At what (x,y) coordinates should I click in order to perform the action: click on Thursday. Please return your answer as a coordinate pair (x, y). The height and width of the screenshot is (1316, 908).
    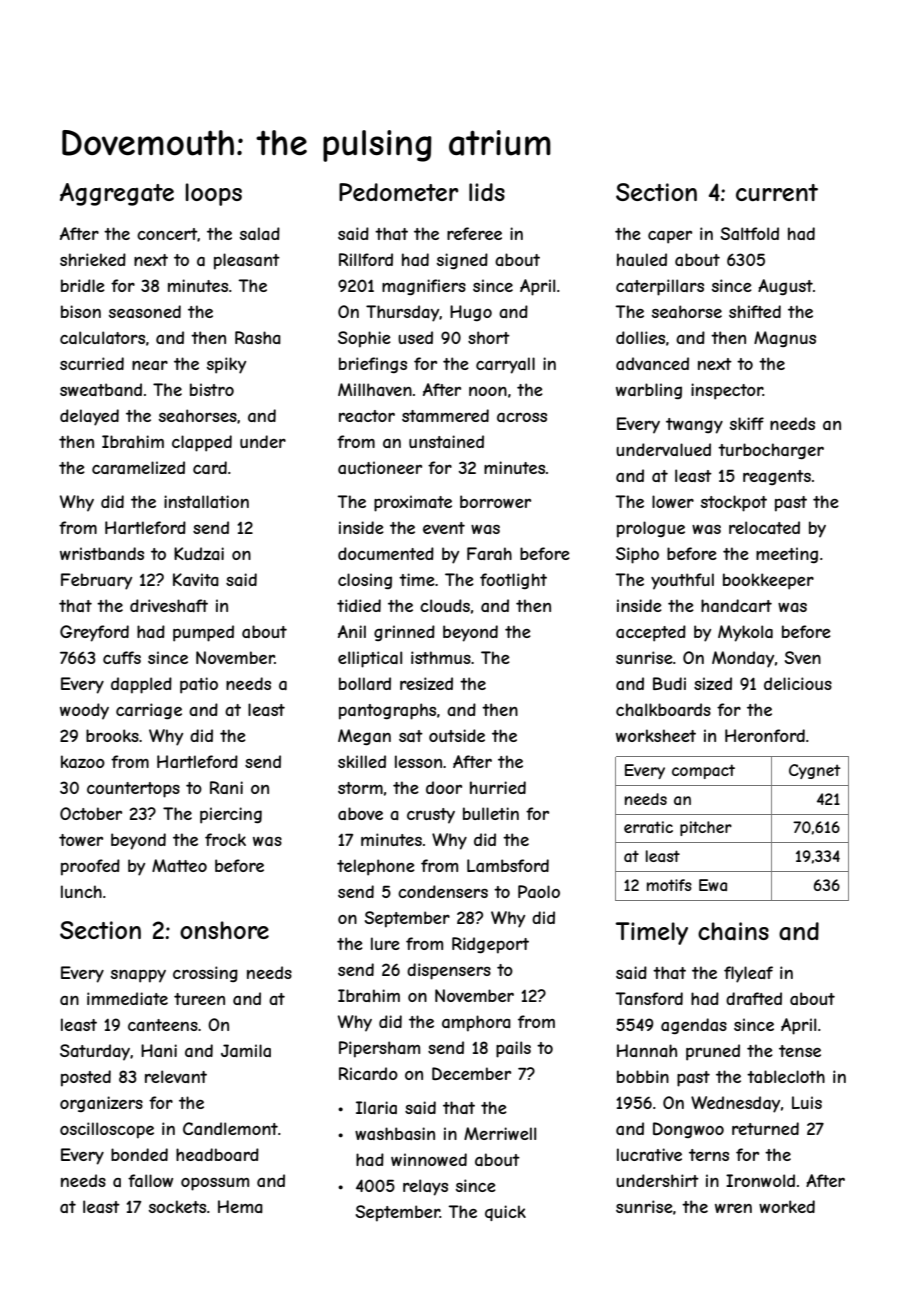
    Looking at the image, I should click on (402, 313).
